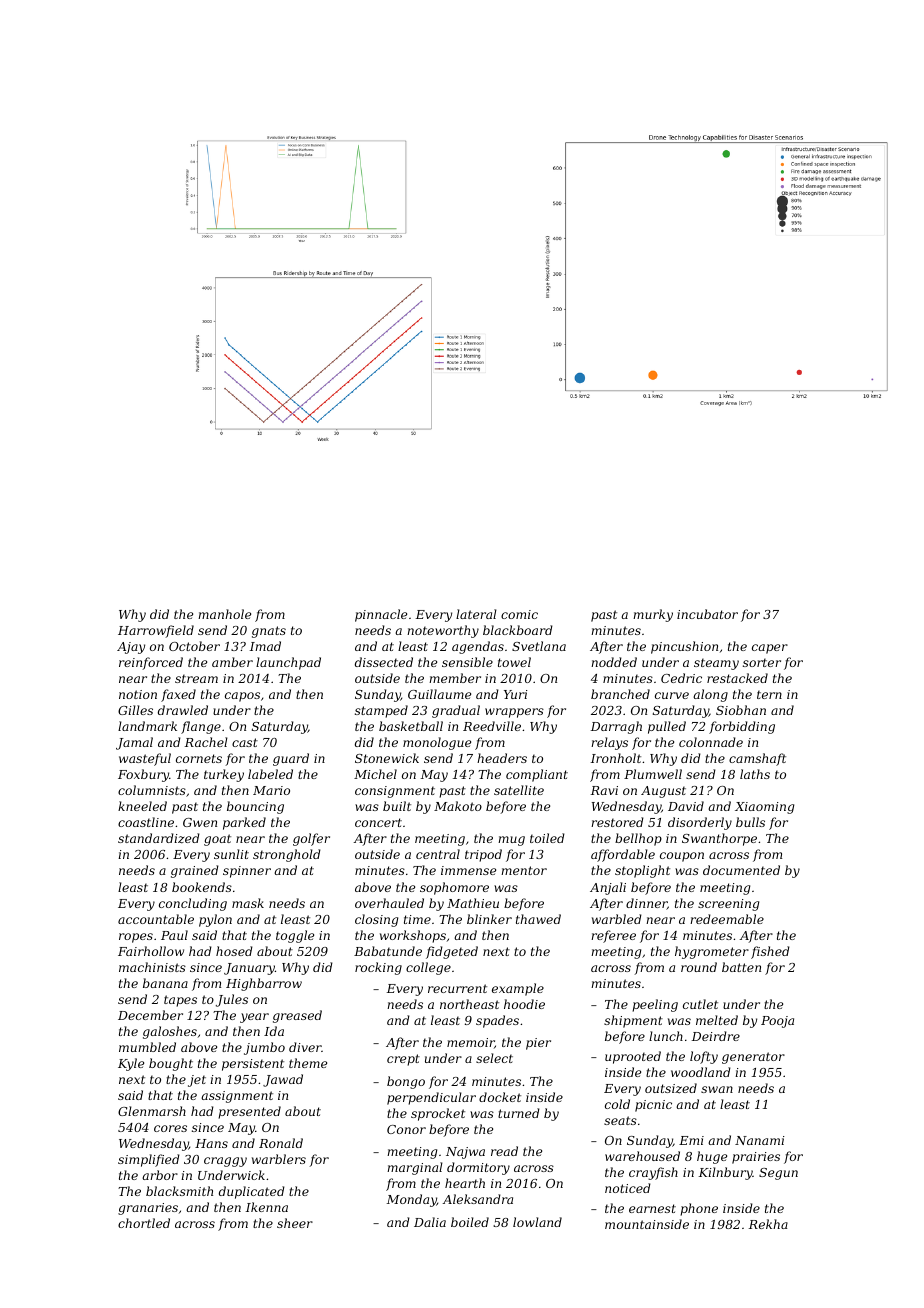 Image resolution: width=924 pixels, height=1308 pixels. What do you see at coordinates (762, 662) in the screenshot?
I see `sorter` at bounding box center [762, 662].
